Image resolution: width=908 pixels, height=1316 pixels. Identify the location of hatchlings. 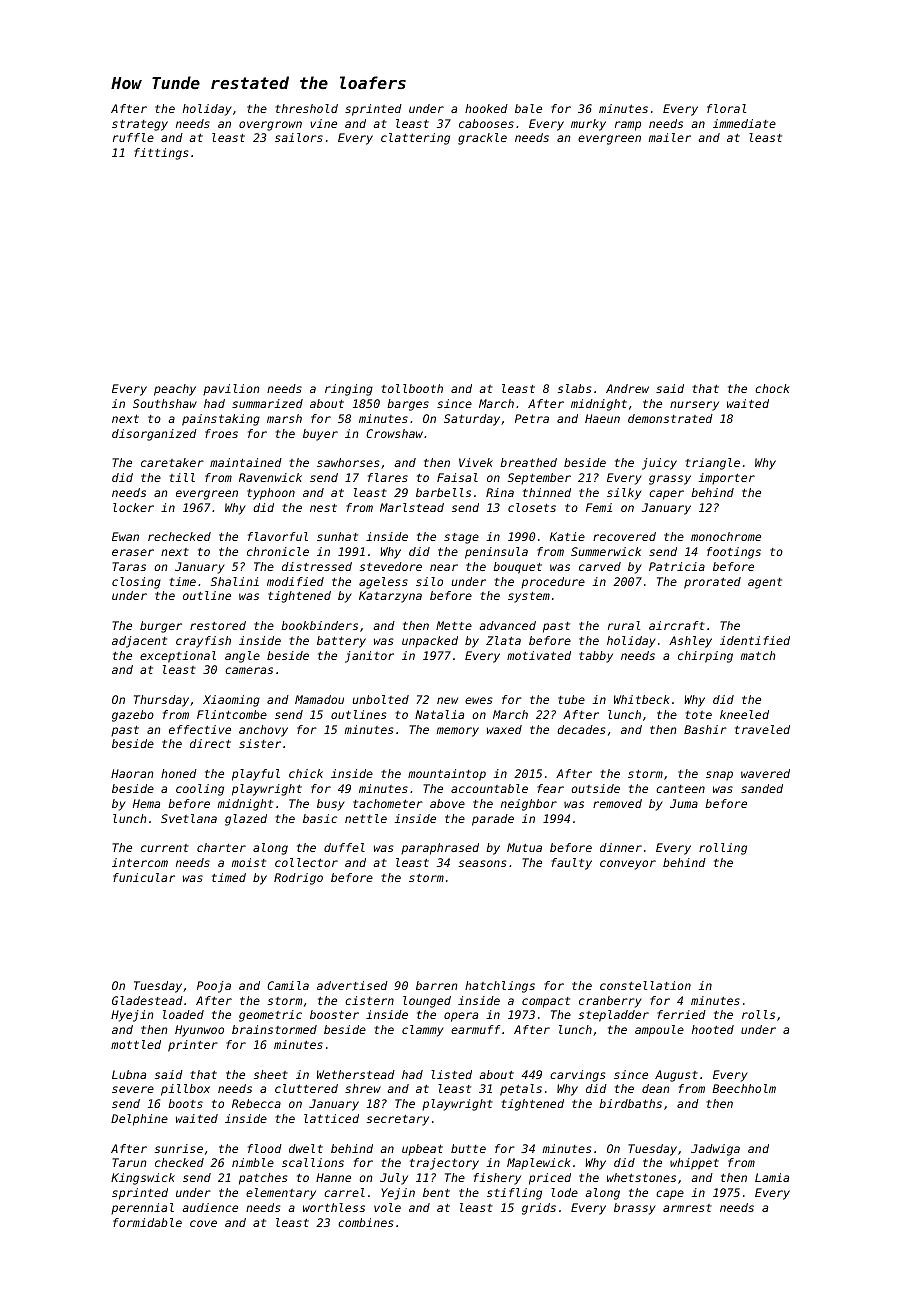
(500, 987).
